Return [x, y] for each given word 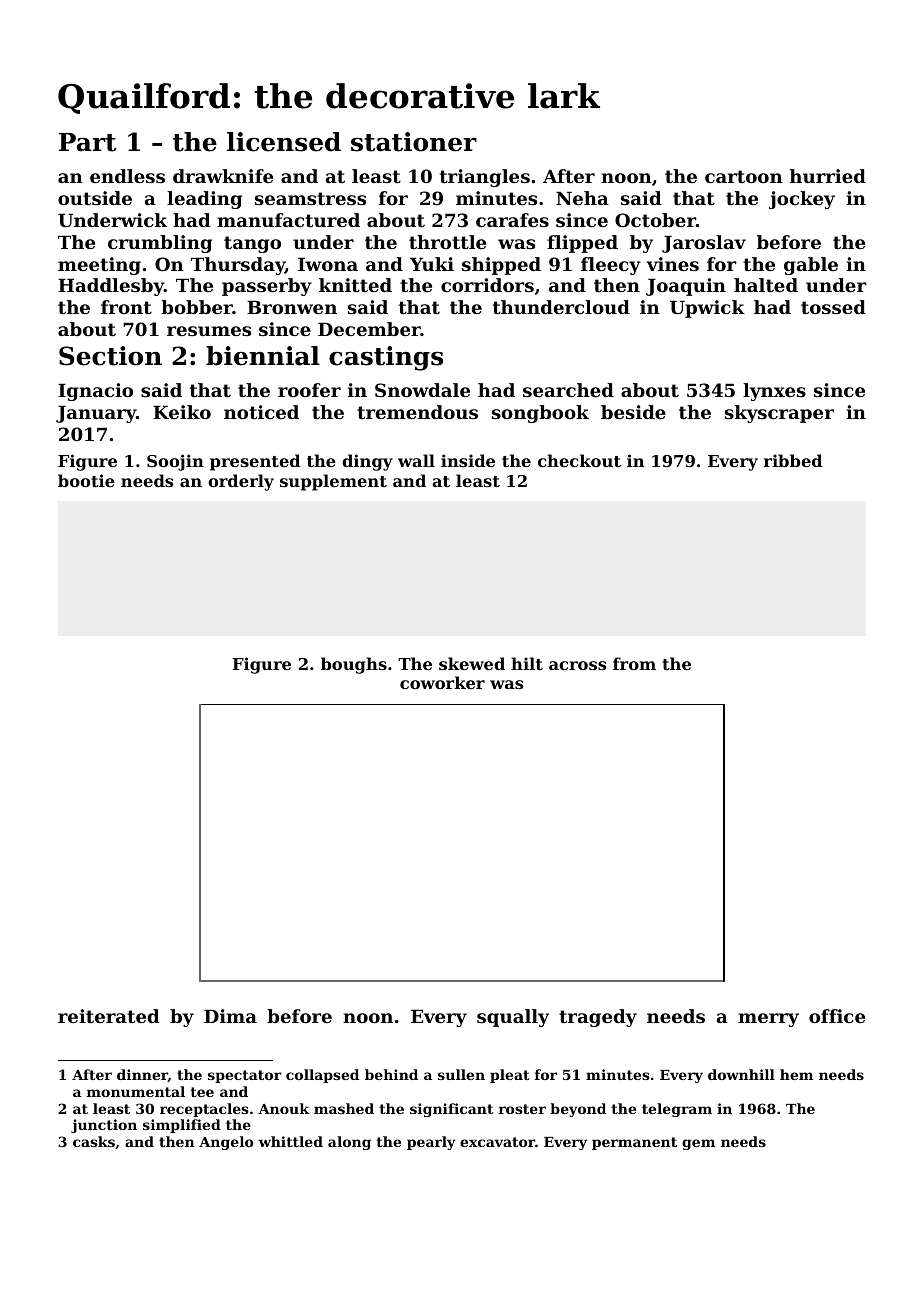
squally [513, 1018]
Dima [230, 1016]
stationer [414, 142]
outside [95, 198]
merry [768, 1020]
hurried [828, 176]
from [634, 663]
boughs [354, 665]
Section [110, 356]
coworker [442, 682]
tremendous [417, 412]
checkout [579, 460]
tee [202, 1092]
